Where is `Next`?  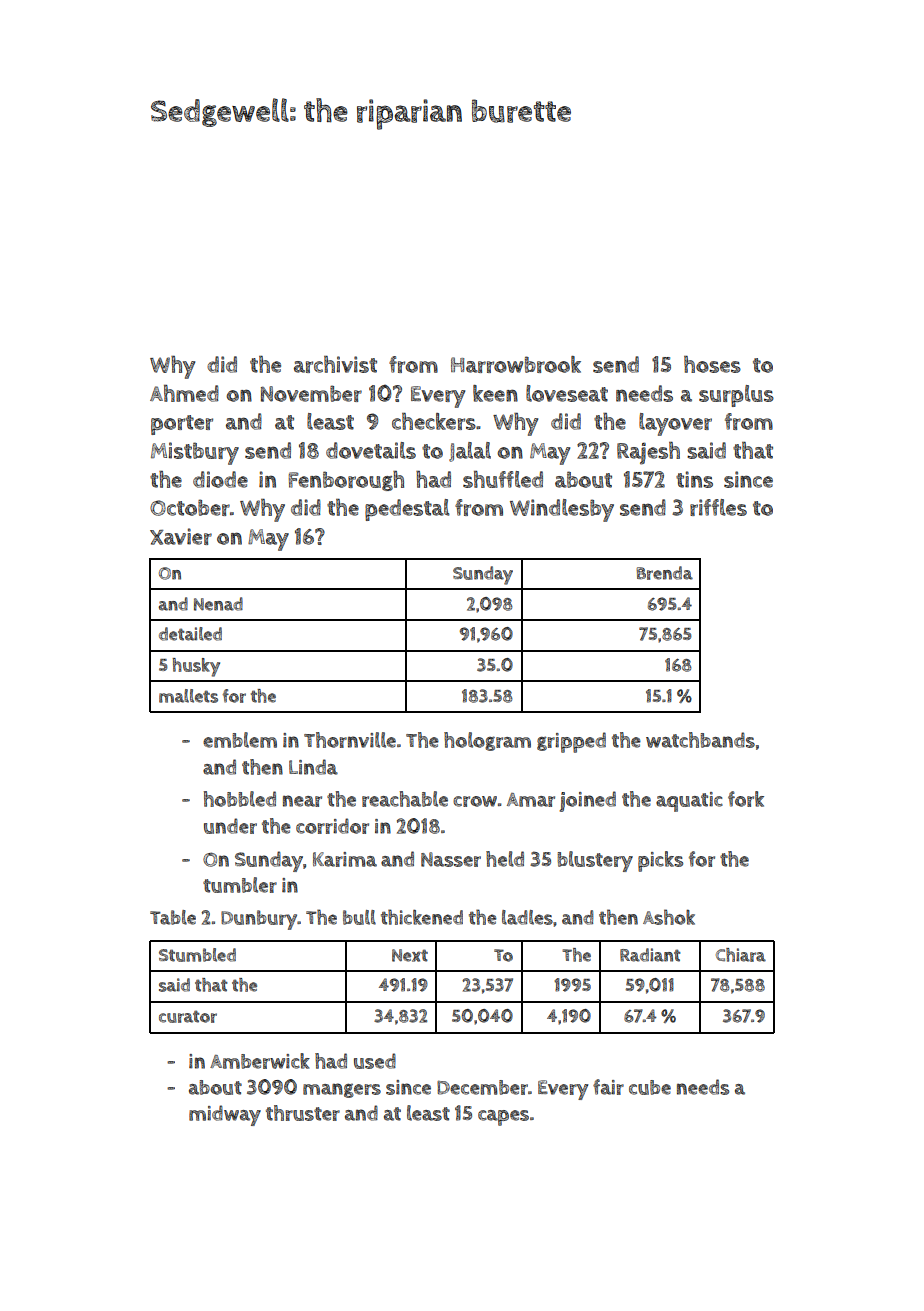 Next is located at coordinates (410, 955).
